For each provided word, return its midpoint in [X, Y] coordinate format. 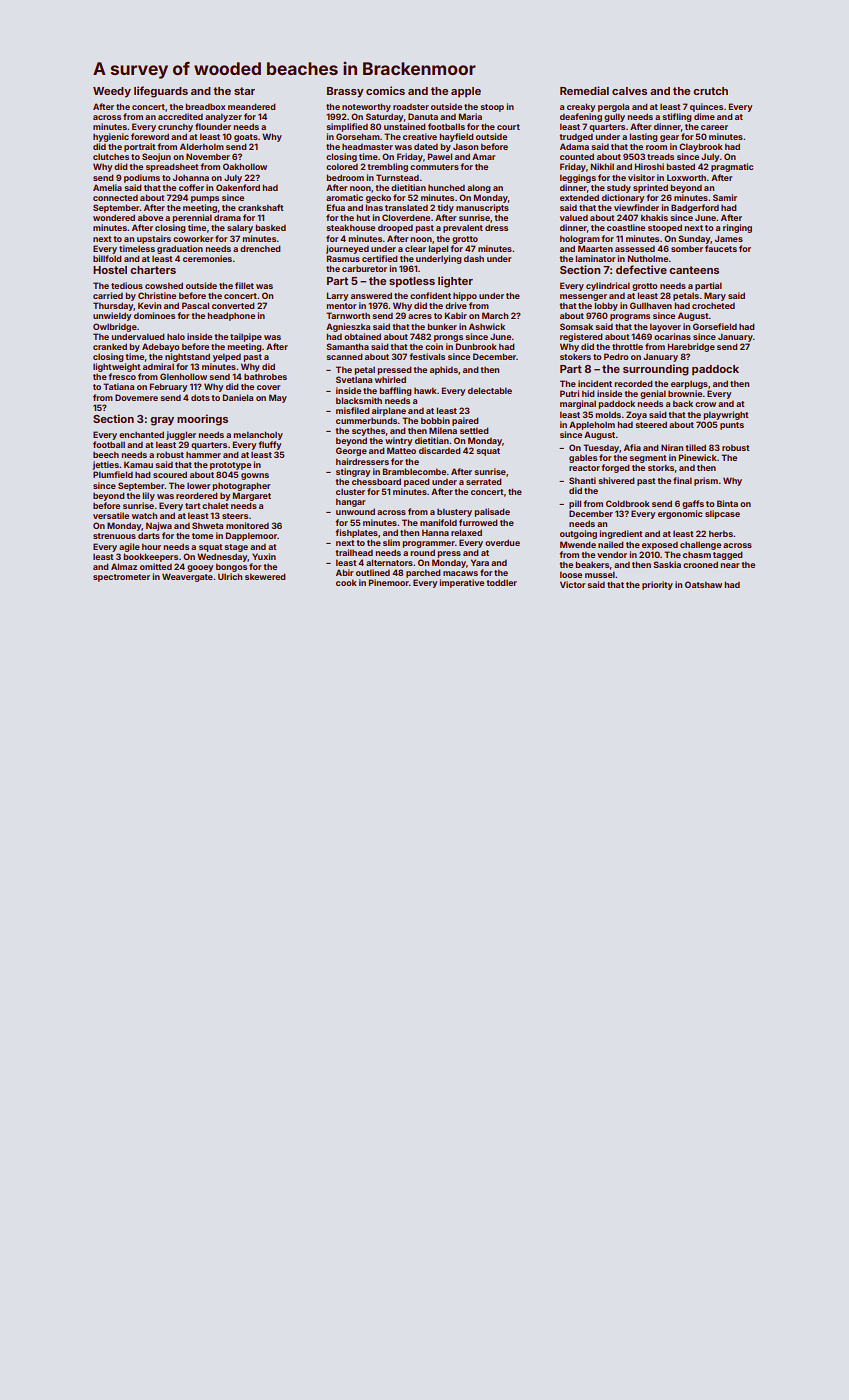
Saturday [384, 117]
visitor [641, 177]
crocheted [713, 305]
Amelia [107, 187]
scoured [170, 474]
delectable [490, 390]
